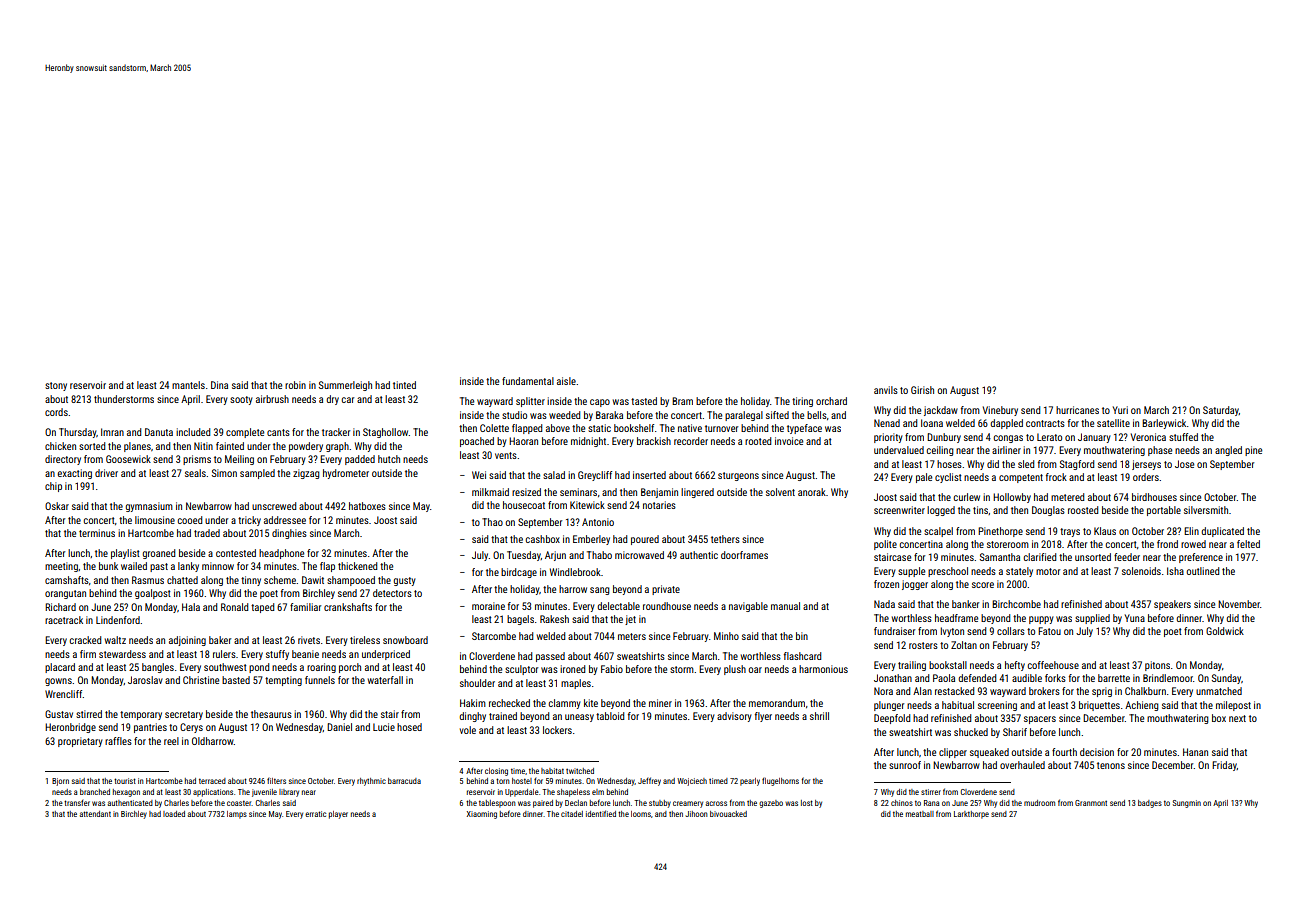 The width and height of the screenshot is (1308, 924). I want to click on memorandum, so click(777, 703).
